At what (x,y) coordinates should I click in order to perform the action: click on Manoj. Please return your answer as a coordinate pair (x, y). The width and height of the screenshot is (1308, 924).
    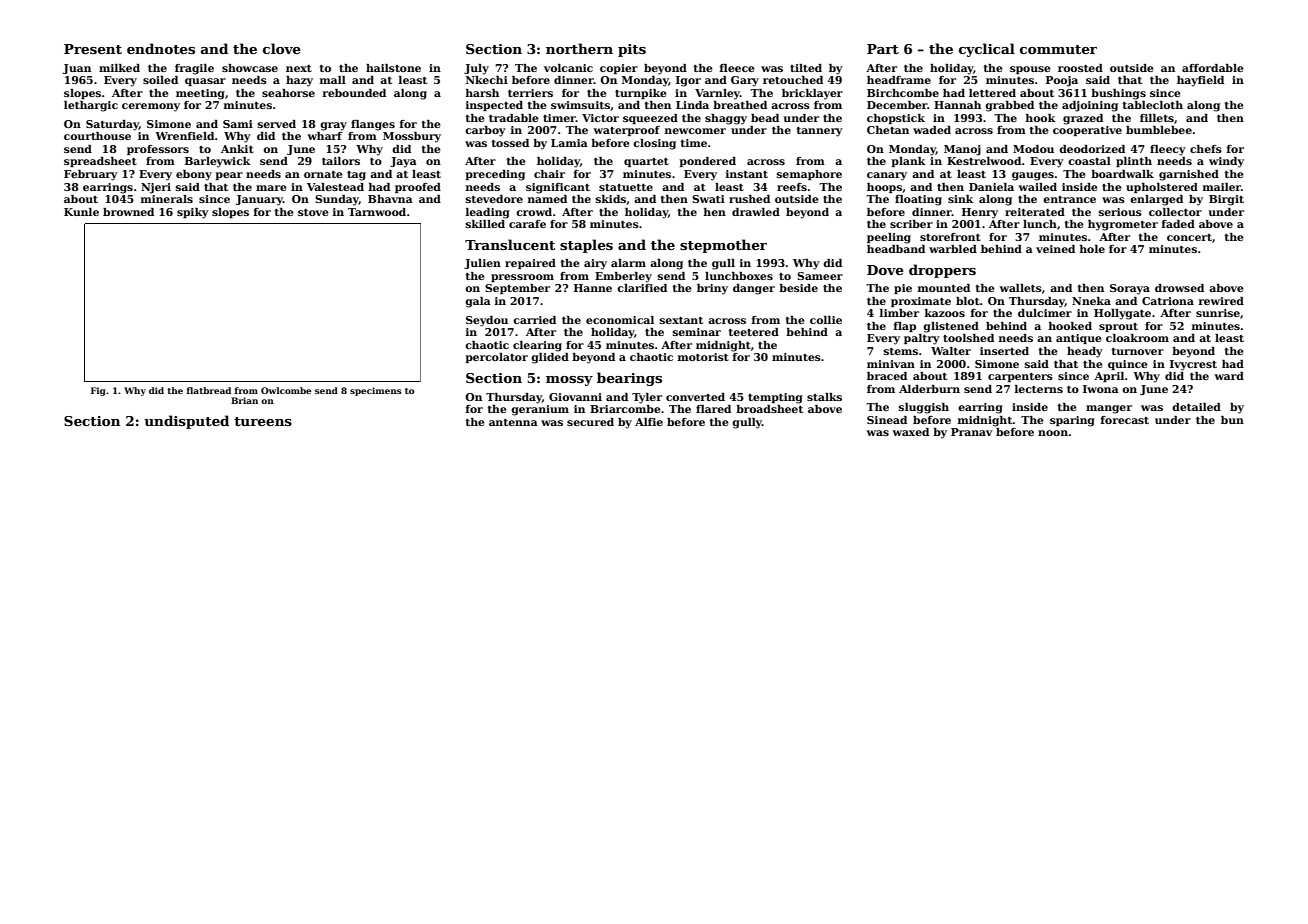
    Looking at the image, I should click on (962, 150).
